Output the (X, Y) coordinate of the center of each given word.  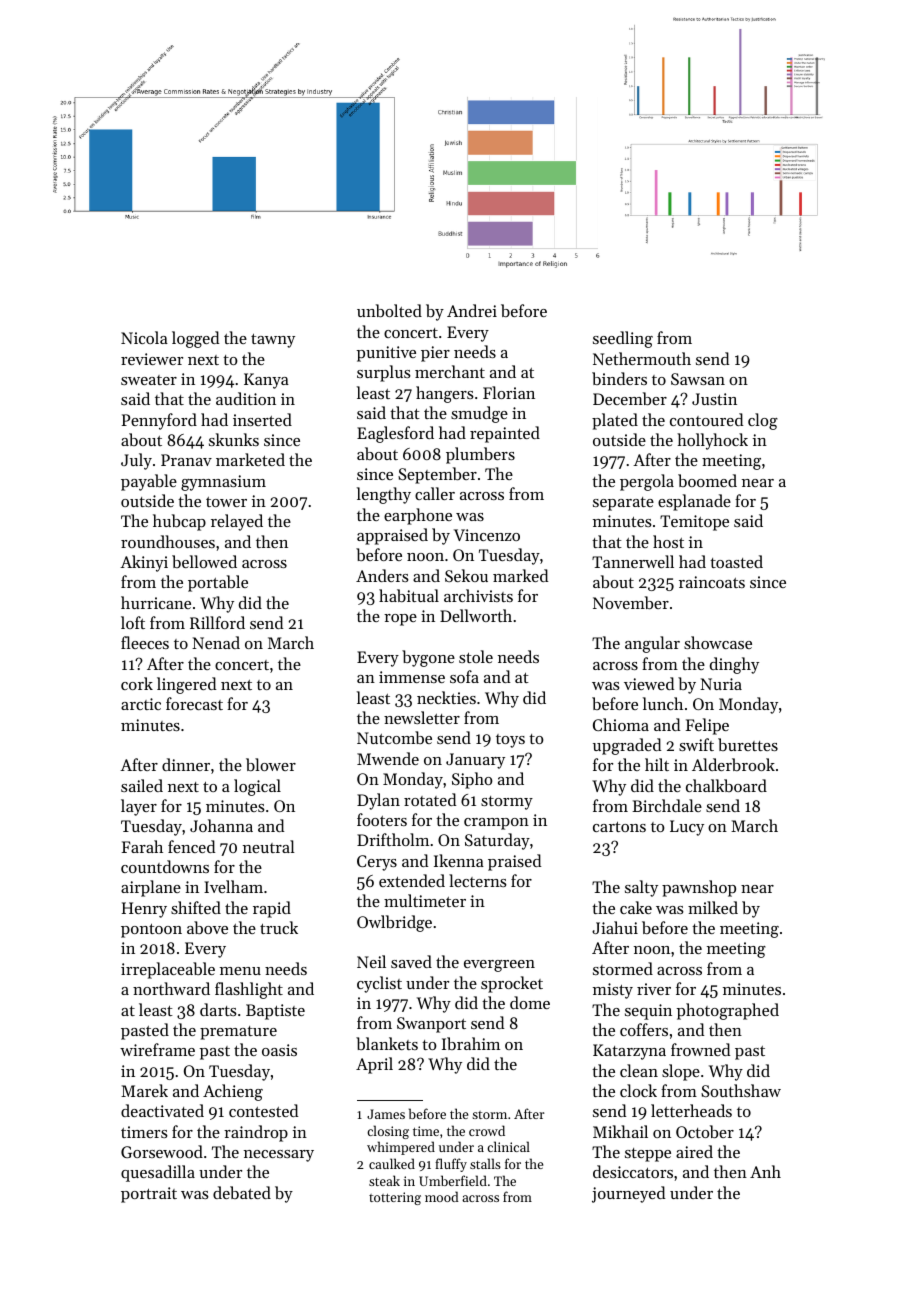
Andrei (472, 310)
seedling (623, 339)
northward (171, 988)
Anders (382, 575)
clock (638, 1090)
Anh (765, 1171)
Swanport (431, 1025)
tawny (273, 341)
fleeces (145, 642)
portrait (149, 1195)
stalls (485, 1163)
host (668, 541)
